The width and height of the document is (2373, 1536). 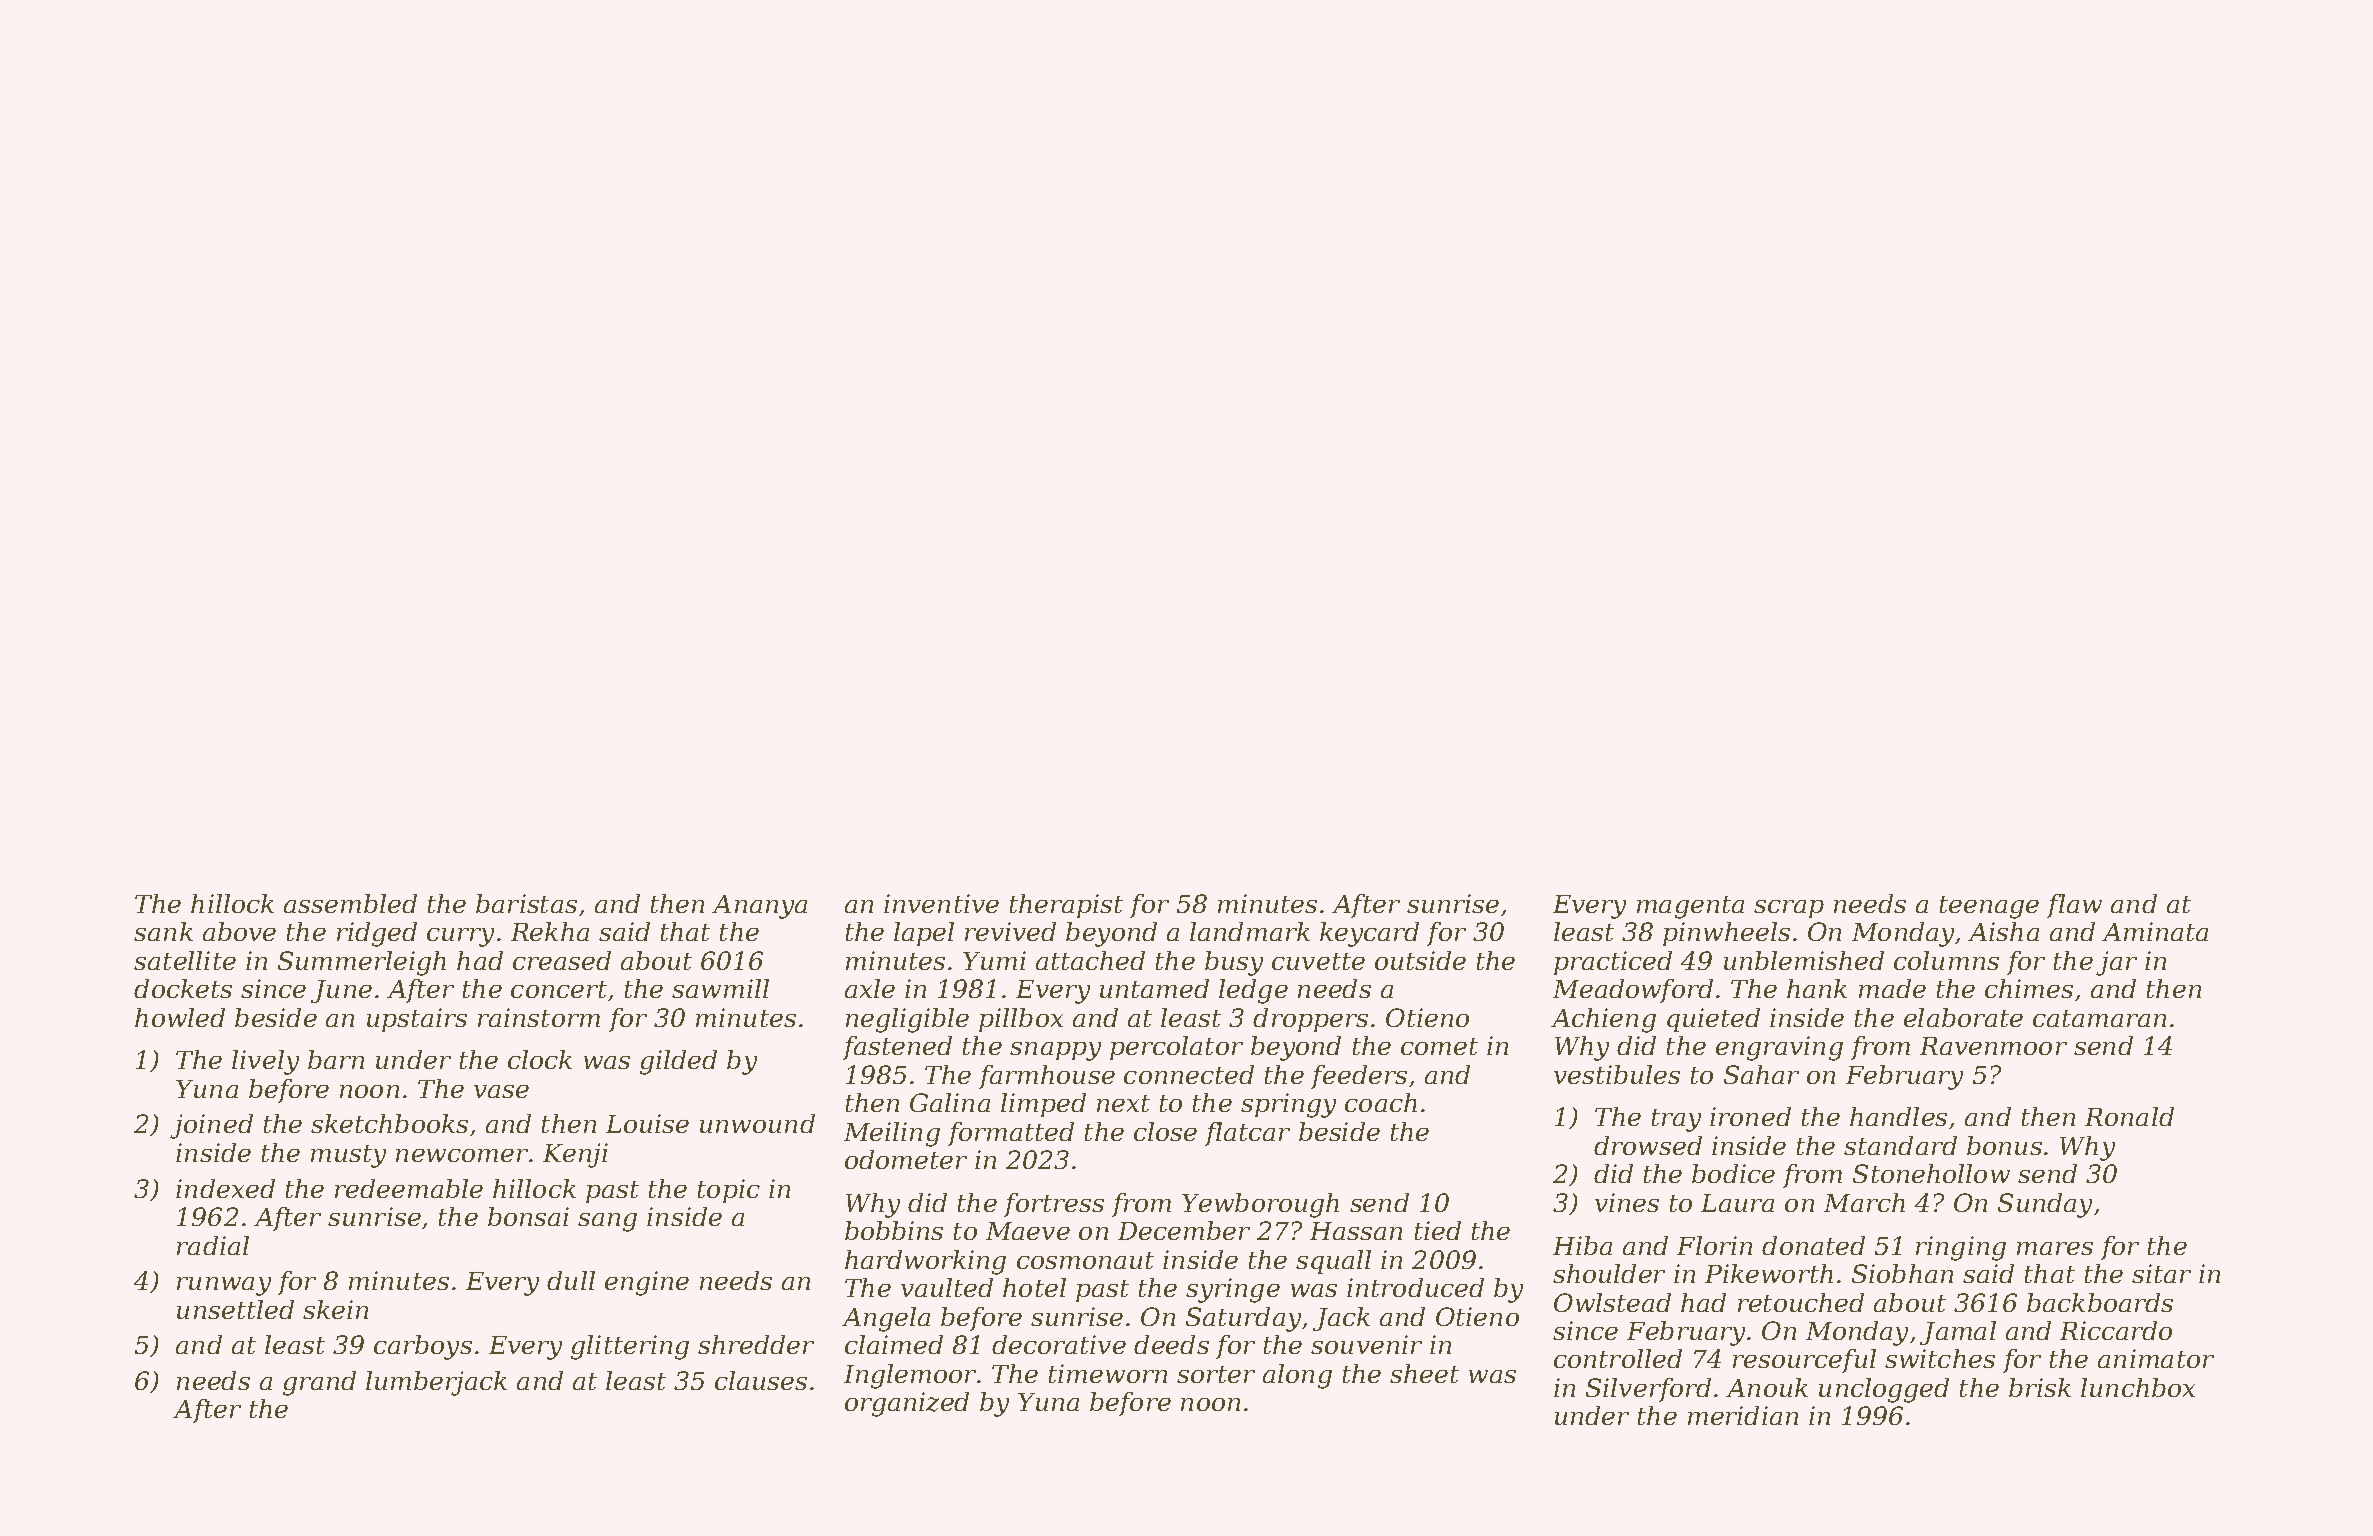 What do you see at coordinates (2155, 931) in the document?
I see `Aminata` at bounding box center [2155, 931].
